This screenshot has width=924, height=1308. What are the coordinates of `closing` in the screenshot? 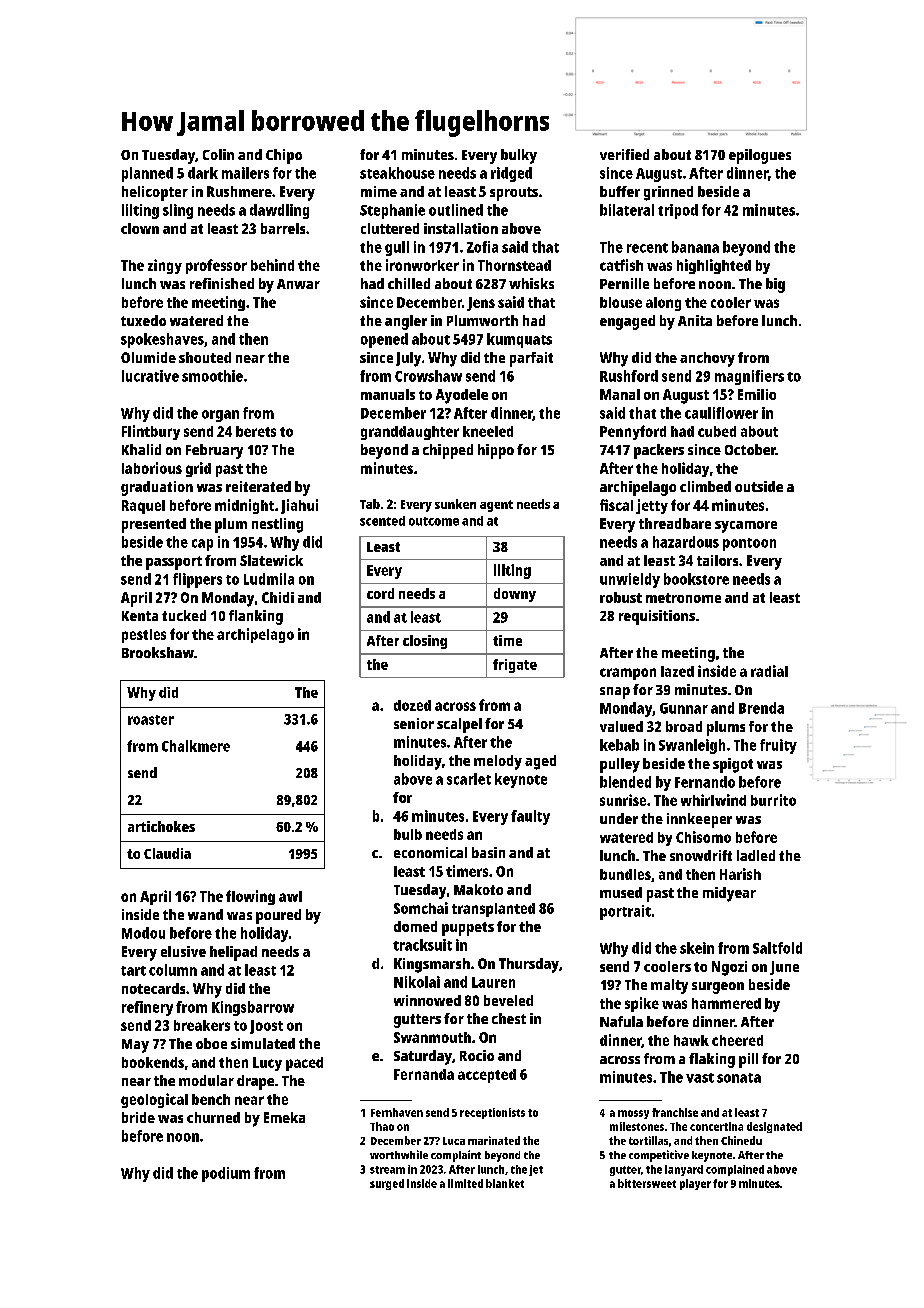 It's located at (425, 642).
